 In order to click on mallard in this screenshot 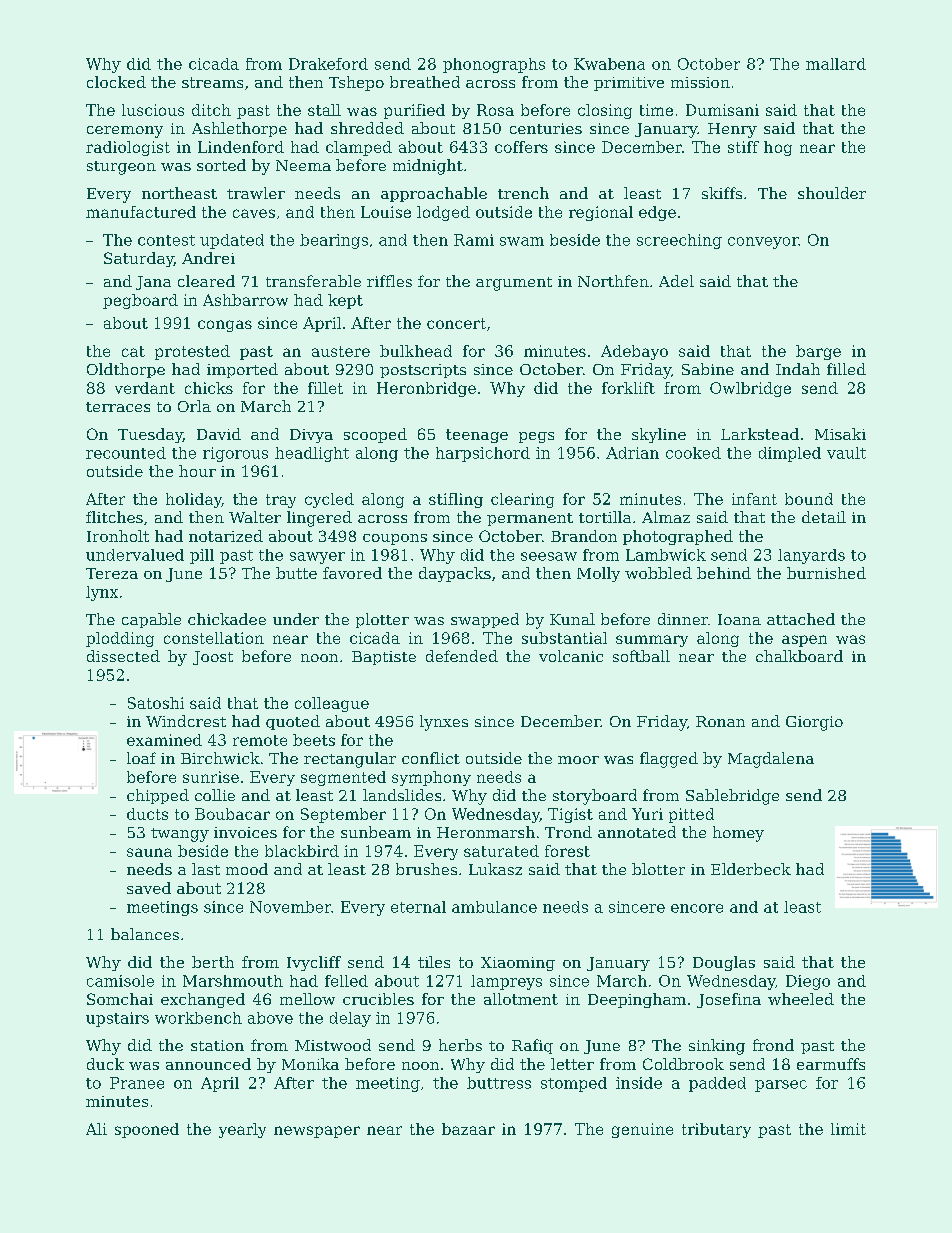, I will do `click(836, 64)`.
